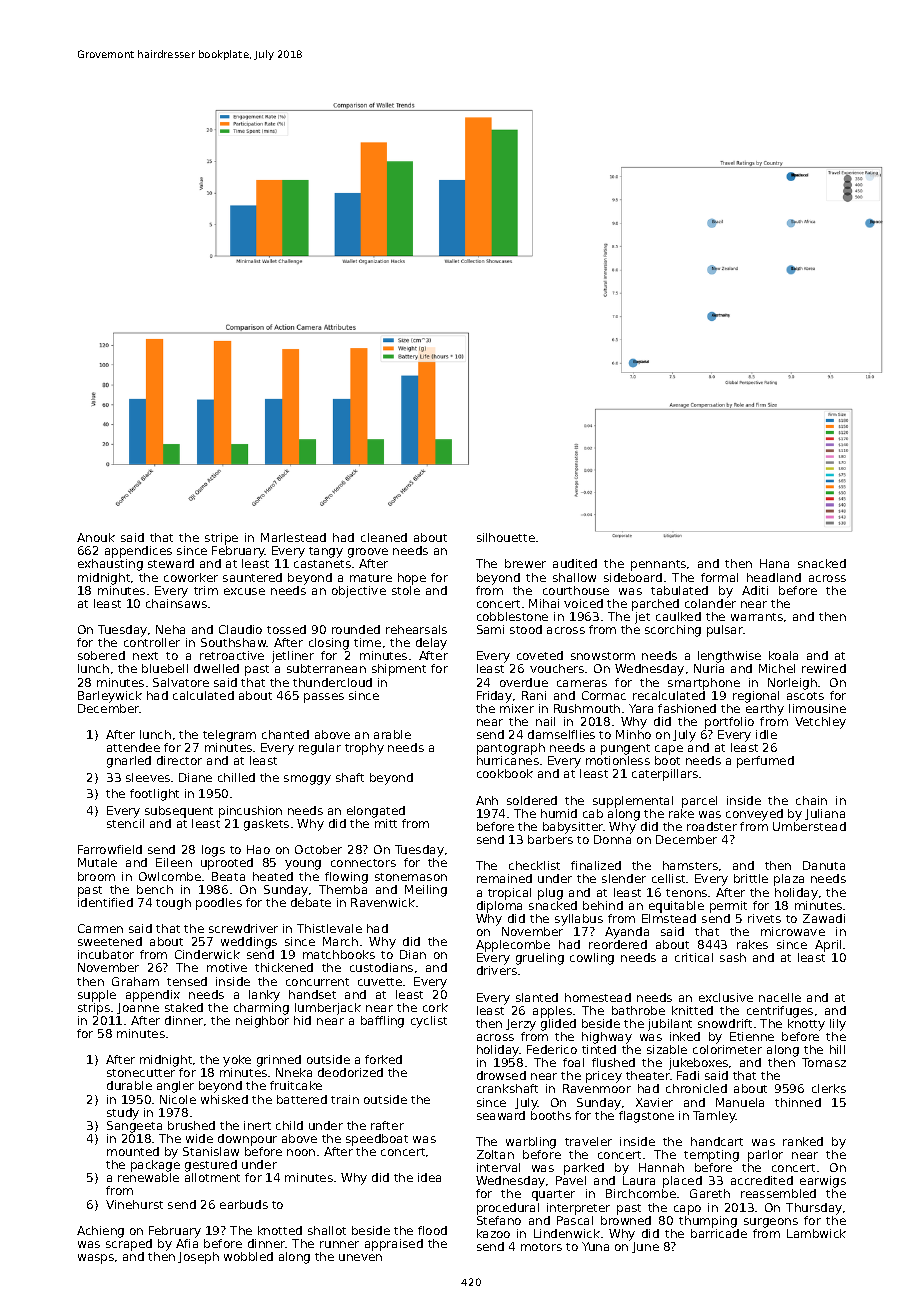 The height and width of the document is (1308, 924). What do you see at coordinates (311, 902) in the document?
I see `debate` at bounding box center [311, 902].
